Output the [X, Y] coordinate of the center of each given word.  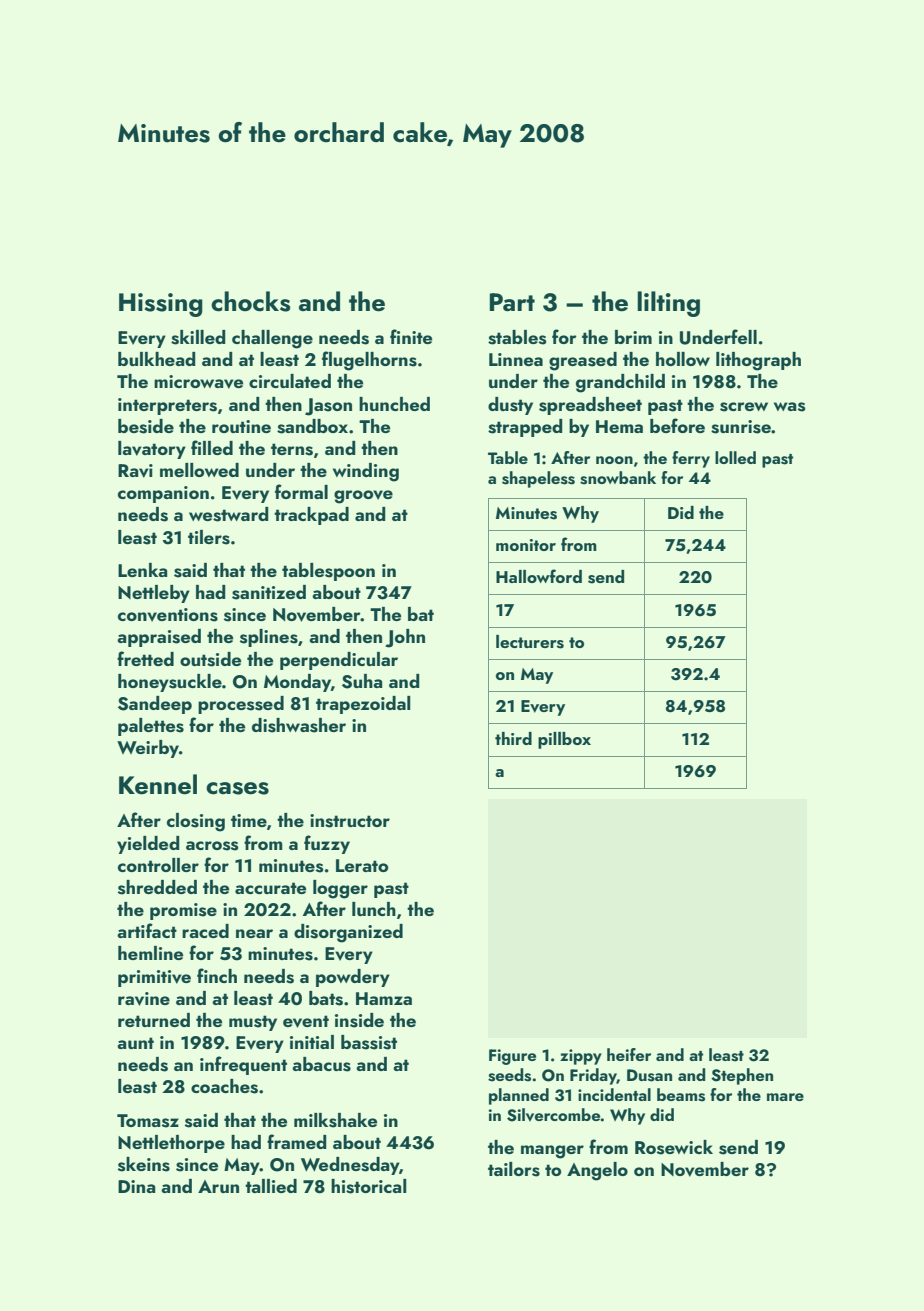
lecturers [530, 642]
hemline [150, 953]
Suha [362, 681]
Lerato [362, 865]
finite [411, 336]
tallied [271, 1186]
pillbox [564, 740]
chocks [250, 301]
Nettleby [154, 594]
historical [369, 1186]
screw [744, 407]
